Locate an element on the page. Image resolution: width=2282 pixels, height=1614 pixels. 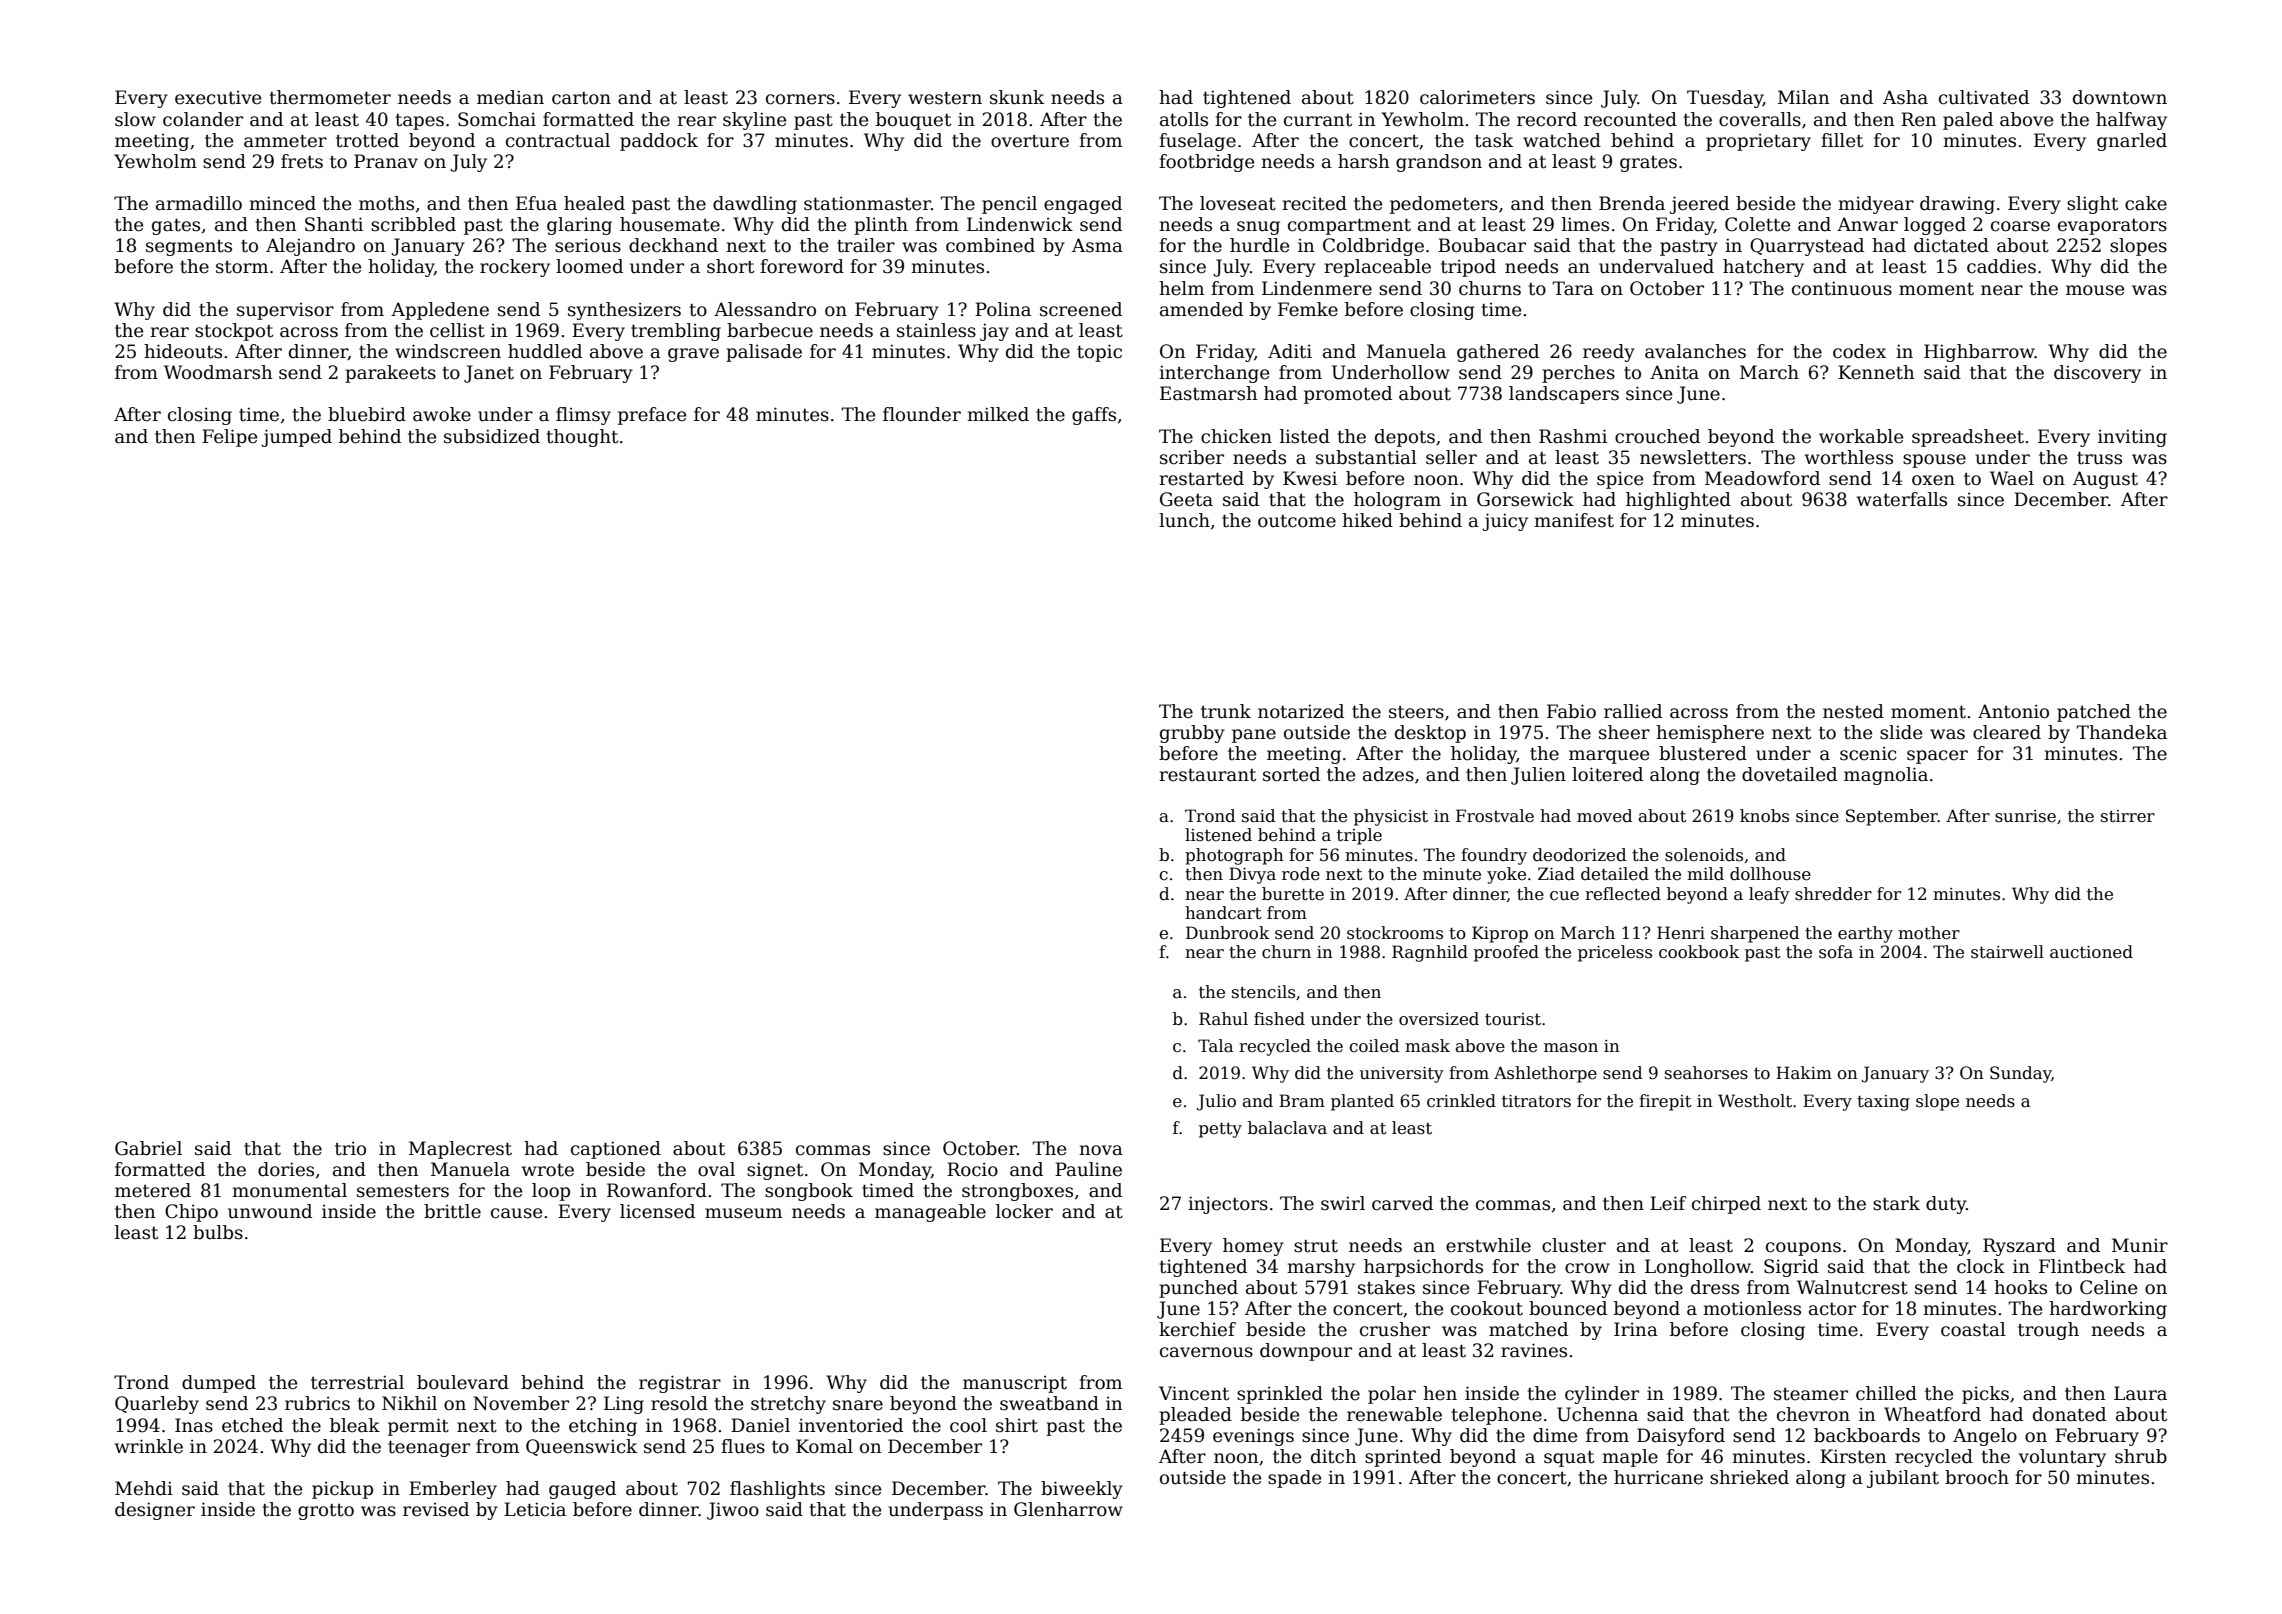
lunch is located at coordinates (1184, 520).
